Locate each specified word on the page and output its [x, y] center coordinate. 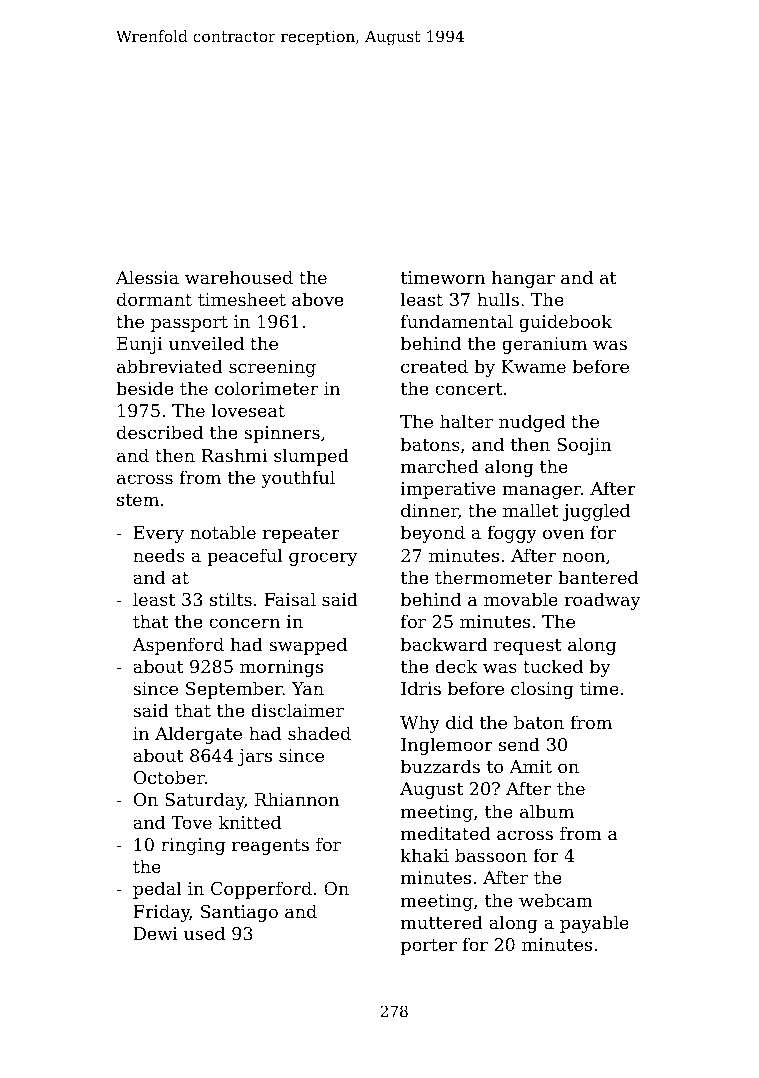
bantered [598, 577]
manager [541, 492]
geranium [544, 345]
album [547, 811]
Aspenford [178, 646]
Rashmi [234, 455]
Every [159, 534]
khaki [425, 855]
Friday [162, 913]
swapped [308, 646]
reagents [270, 847]
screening [272, 368]
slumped [311, 457]
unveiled [206, 343]
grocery [323, 559]
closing [542, 690]
